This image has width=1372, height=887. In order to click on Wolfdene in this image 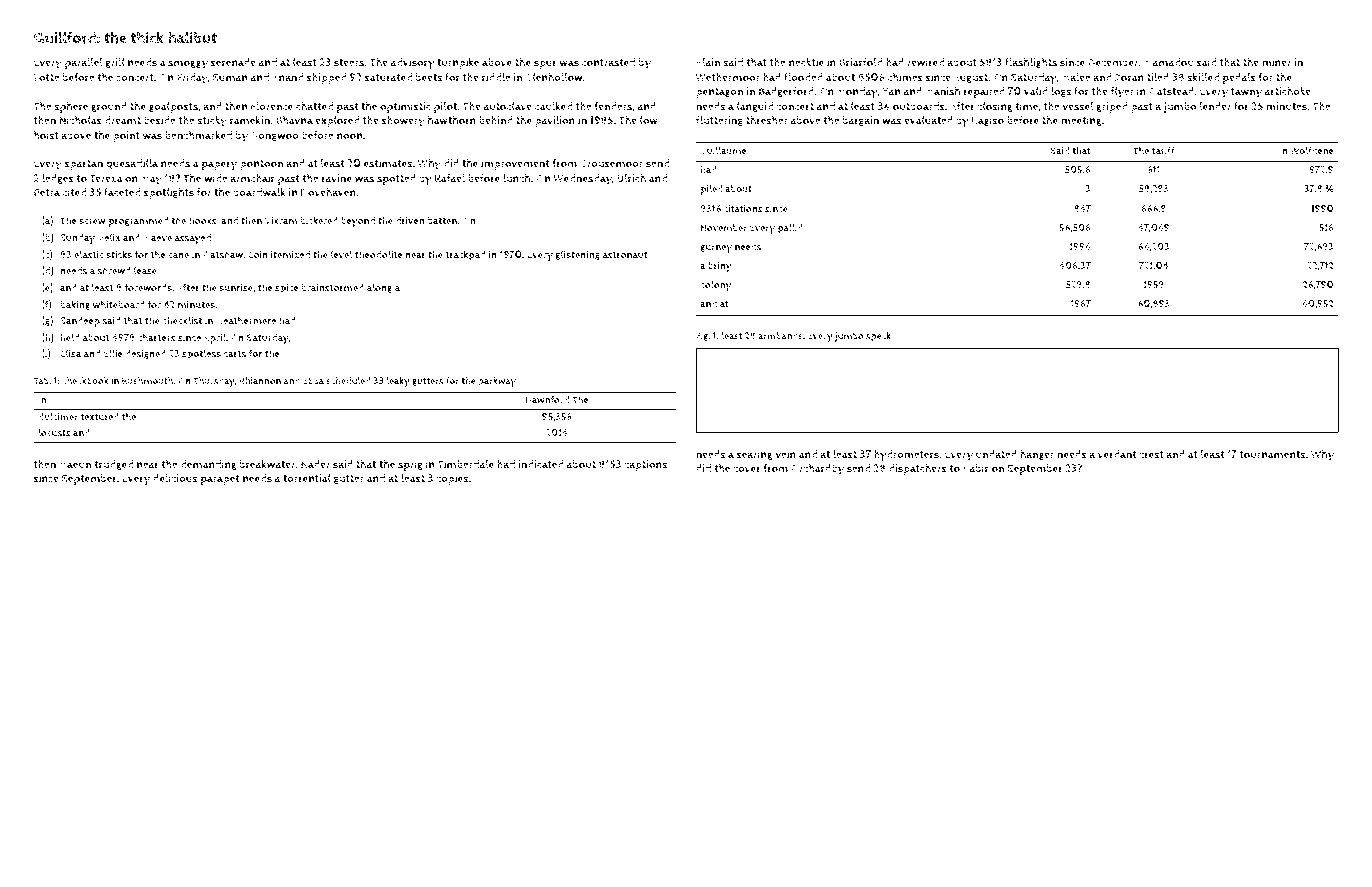, I will do `click(1311, 150)`.
